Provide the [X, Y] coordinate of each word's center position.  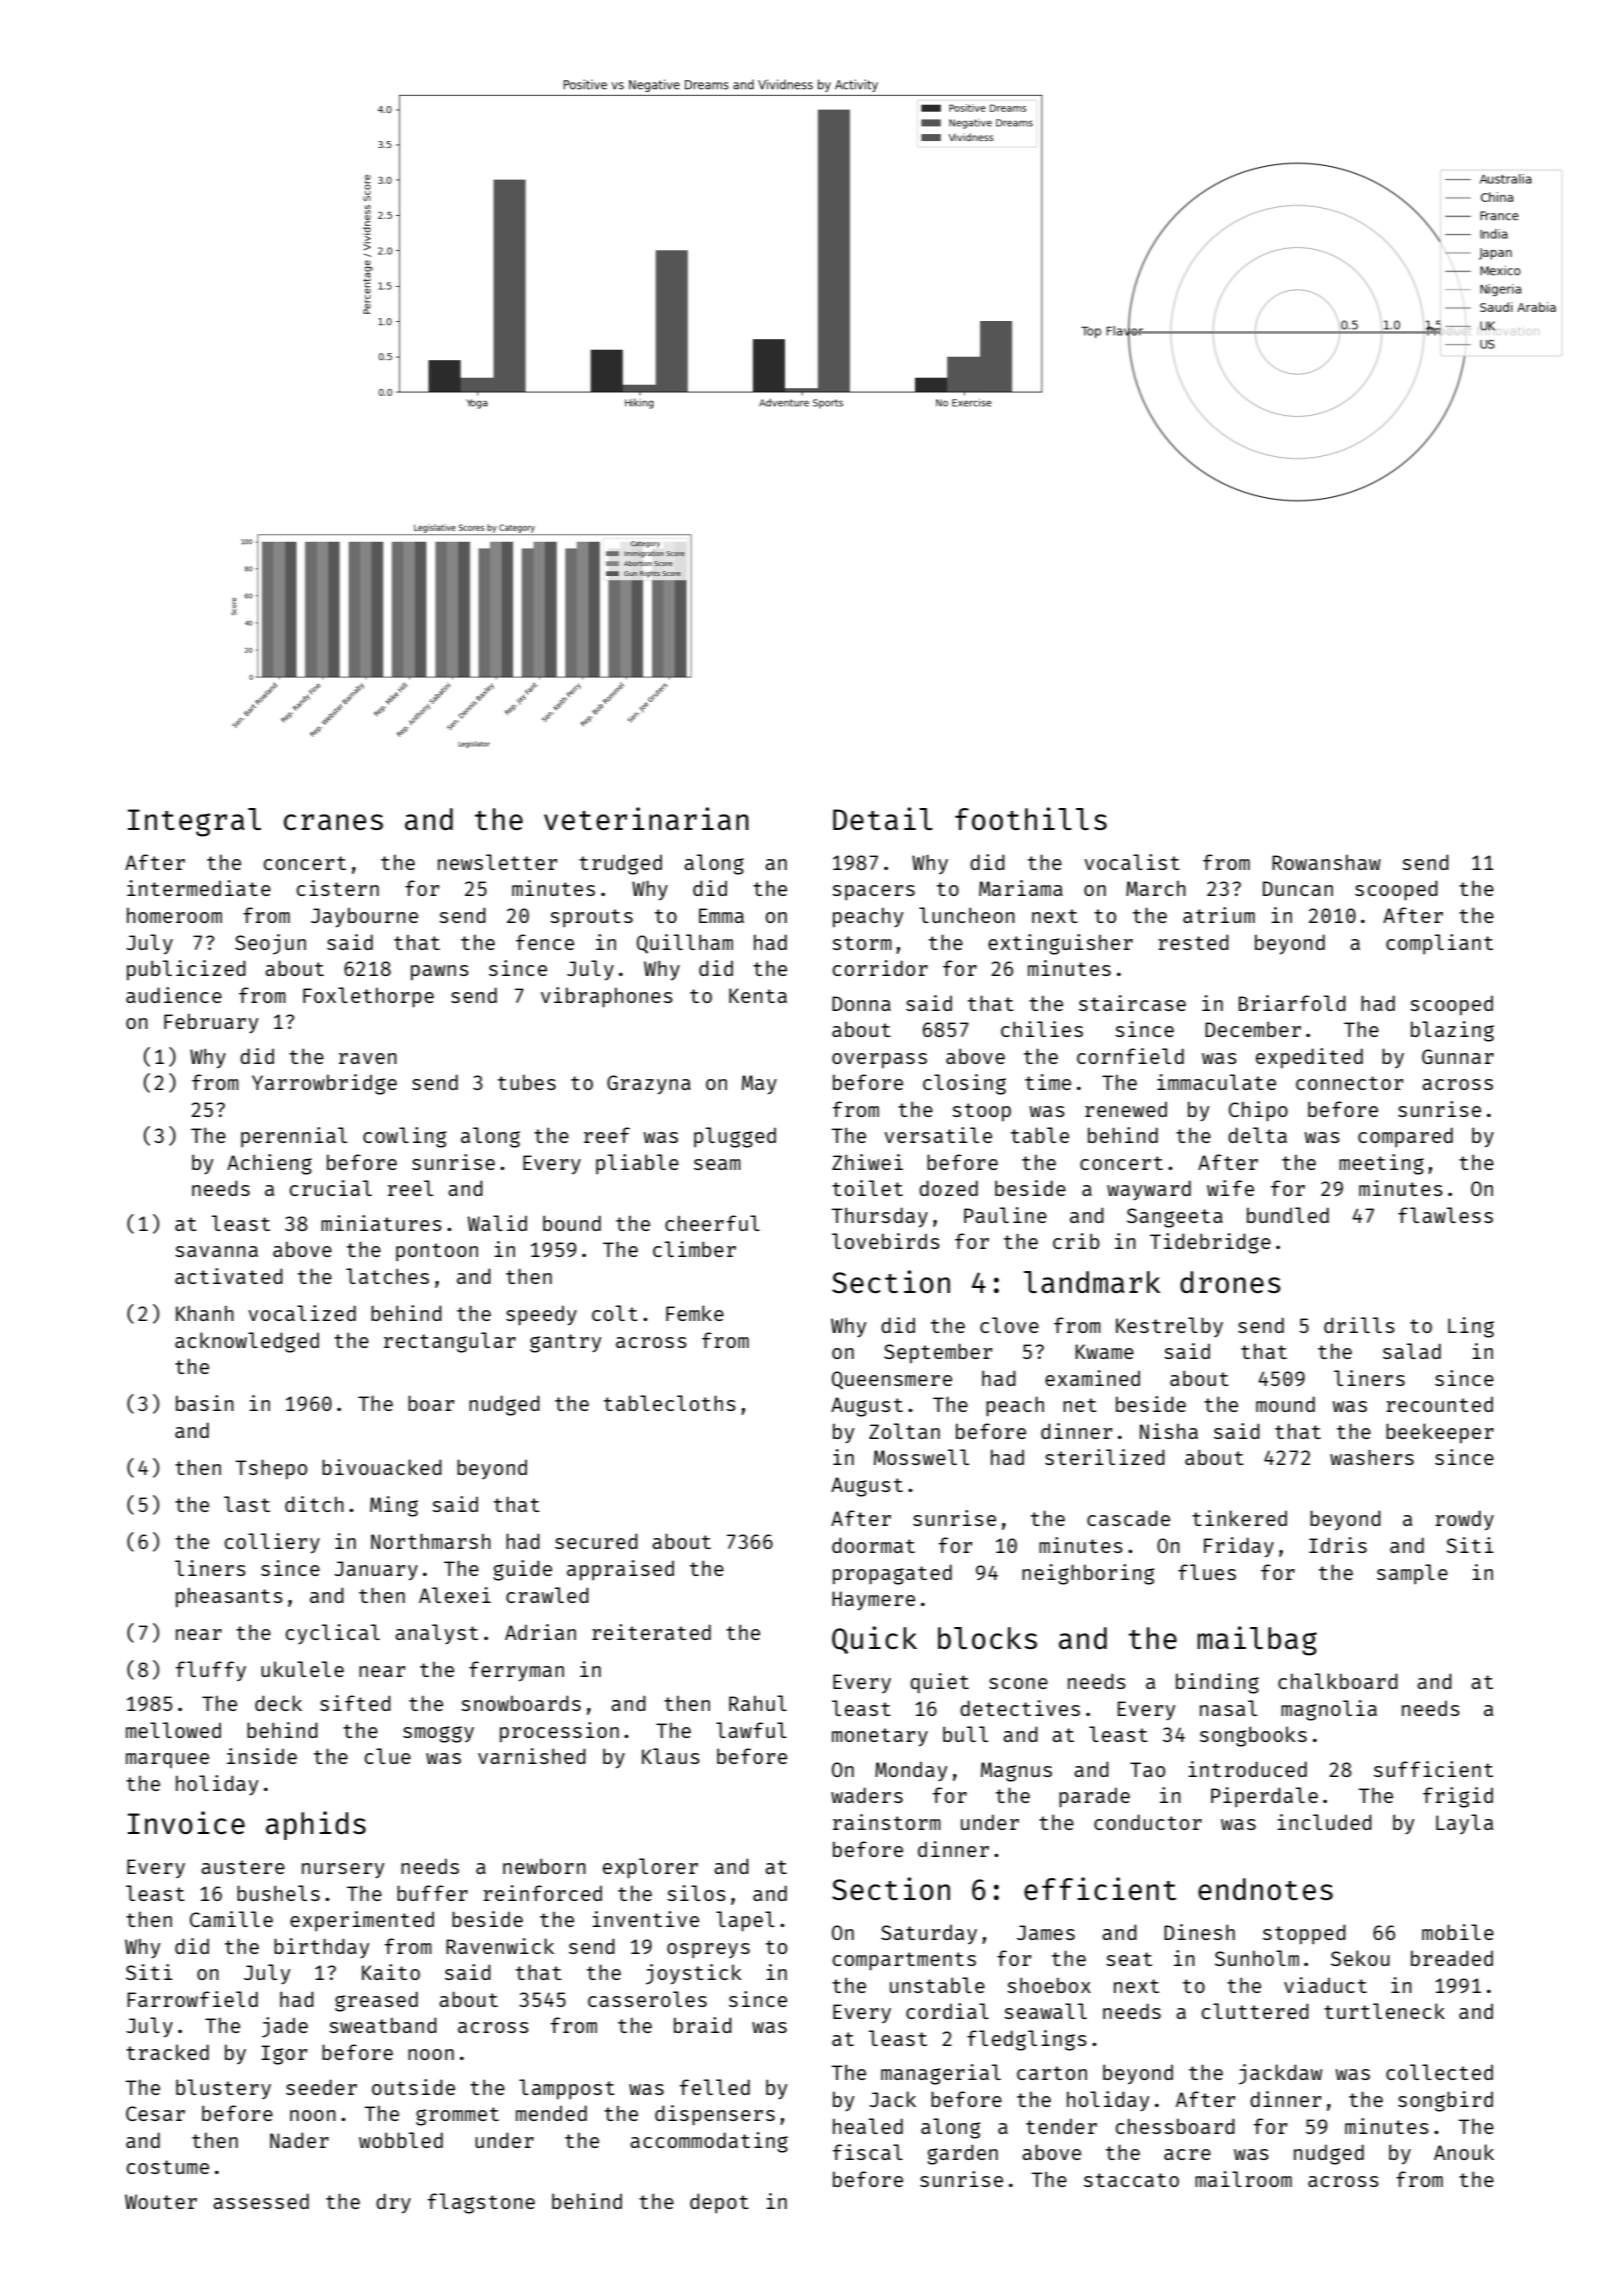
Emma [721, 915]
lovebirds [886, 1241]
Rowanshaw [1326, 862]
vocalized [302, 1313]
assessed [261, 2201]
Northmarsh [431, 1541]
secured [596, 1541]
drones [1230, 1282]
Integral [194, 822]
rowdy [1464, 1520]
